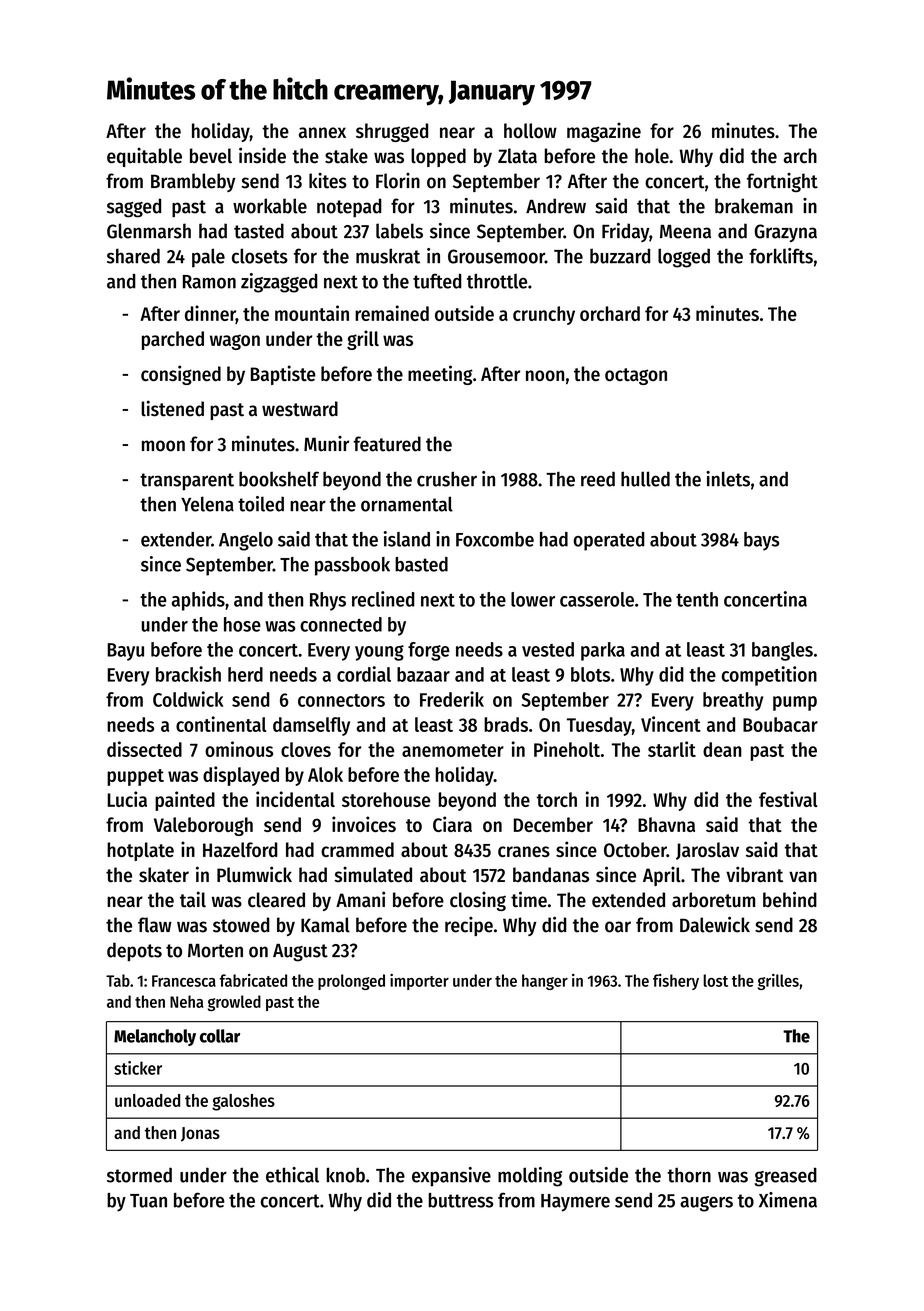 Image resolution: width=924 pixels, height=1311 pixels. I want to click on tasted, so click(259, 231).
